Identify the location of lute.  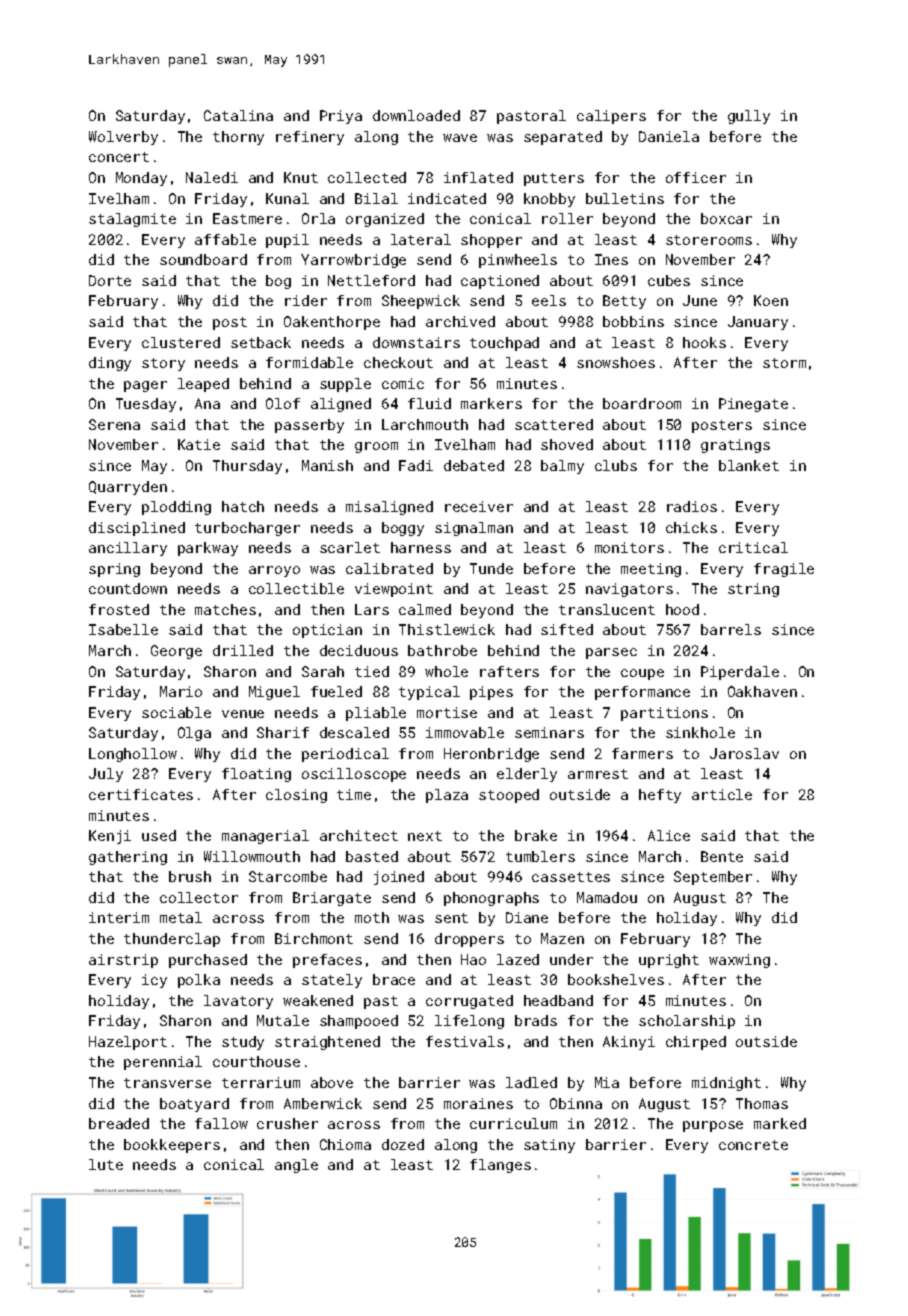
(106, 1164).
